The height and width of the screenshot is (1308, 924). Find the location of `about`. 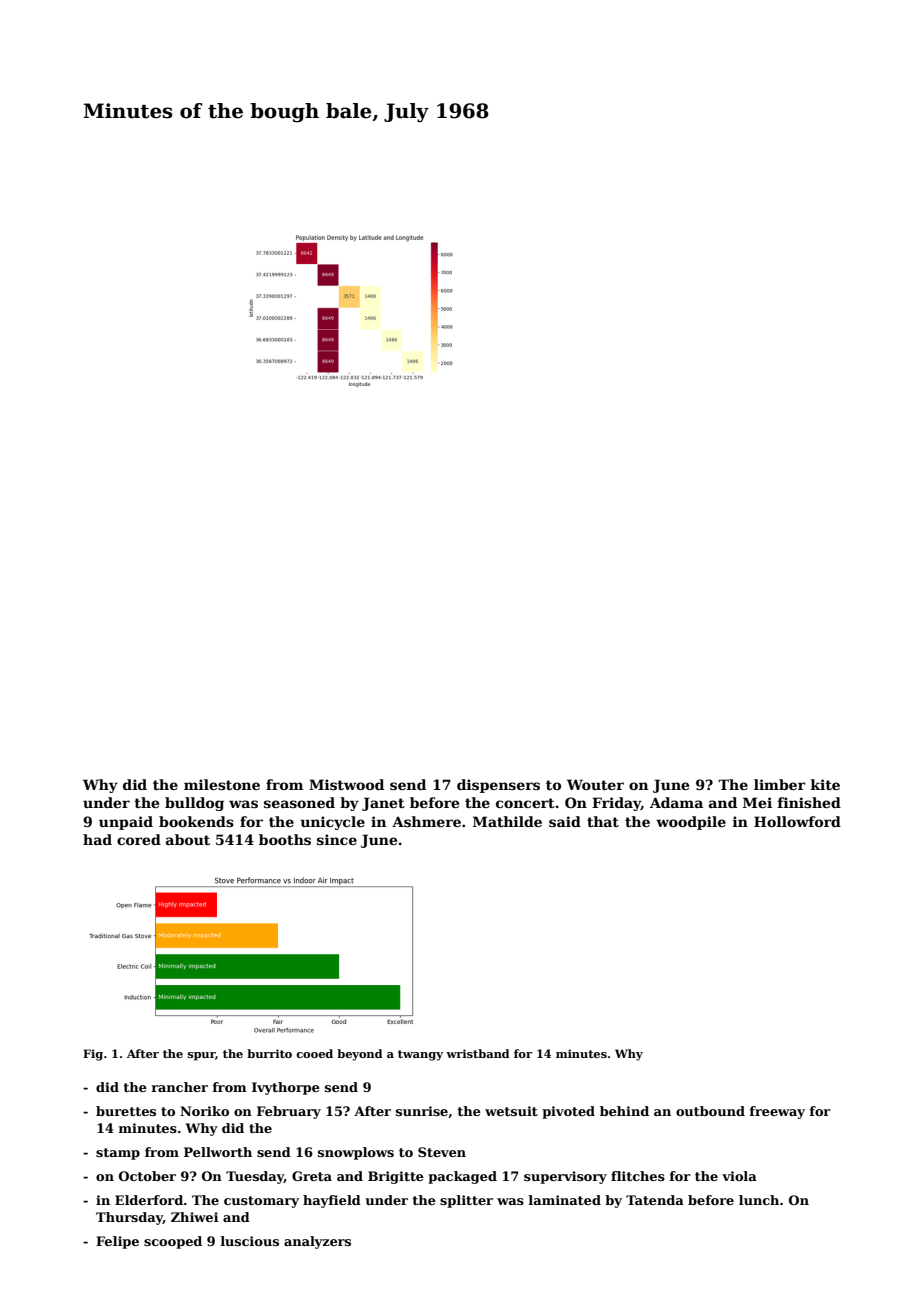

about is located at coordinates (188, 839).
